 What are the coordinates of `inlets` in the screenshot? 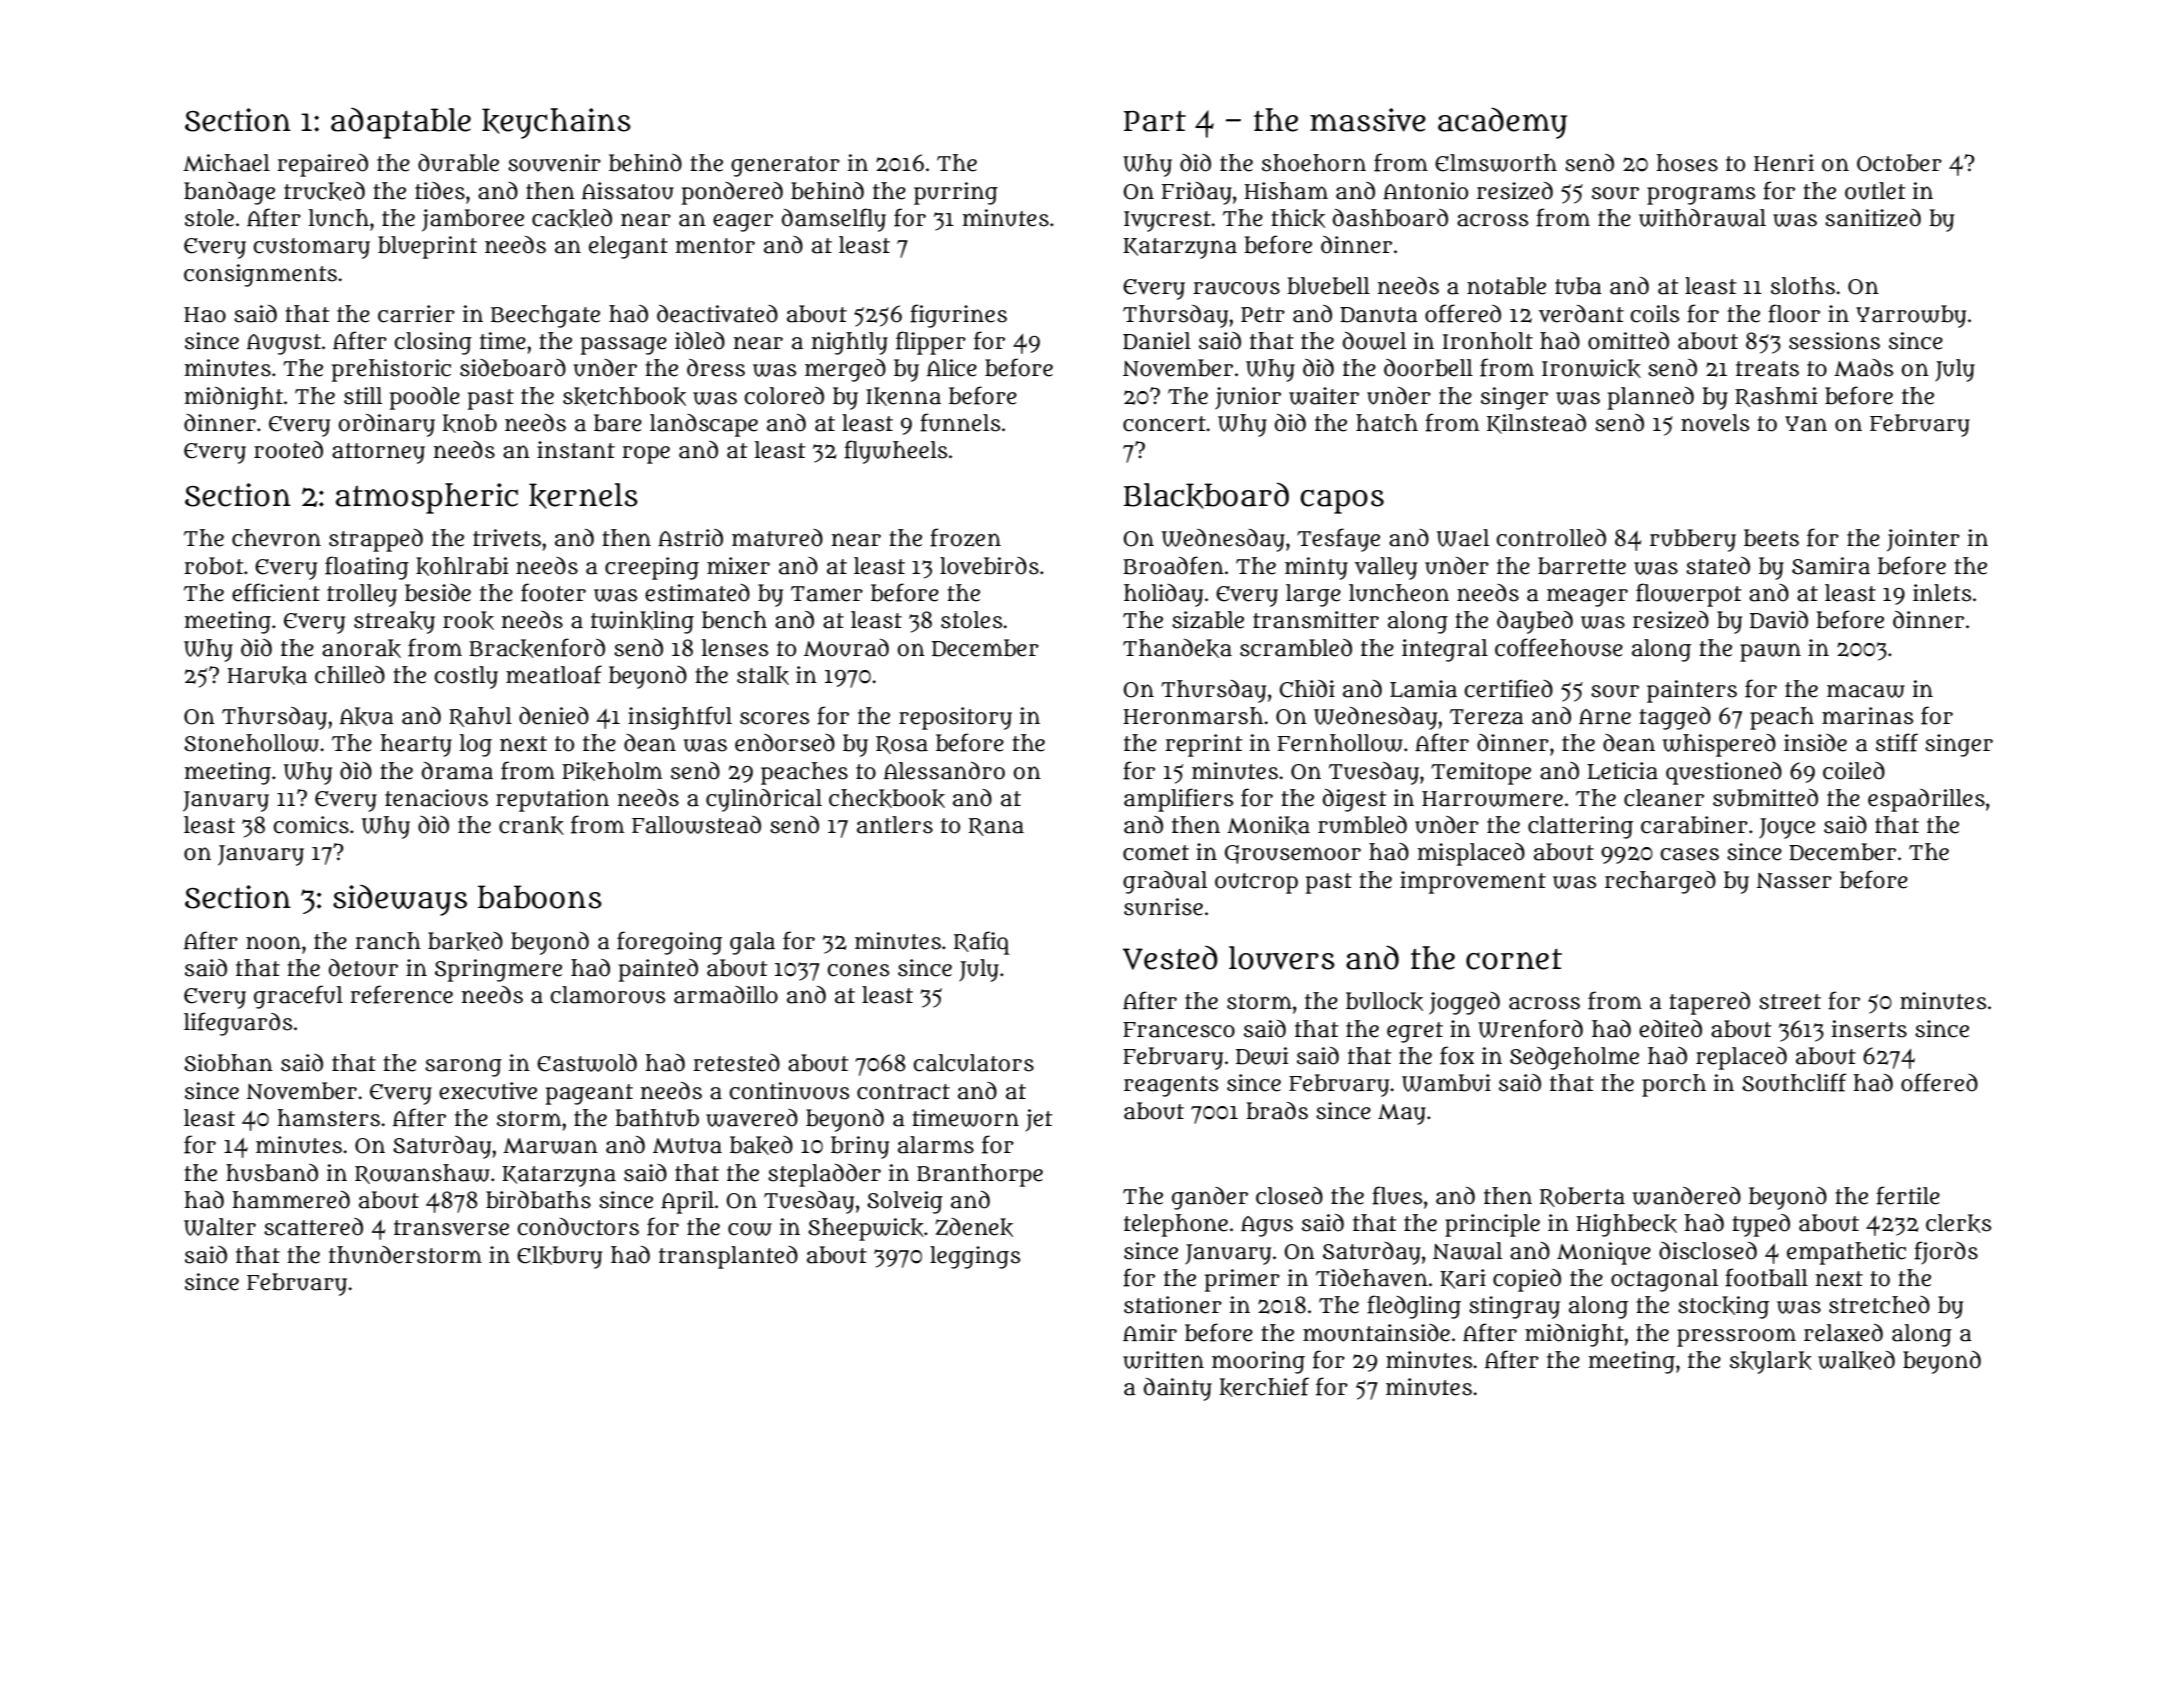 It's located at (1942, 593).
